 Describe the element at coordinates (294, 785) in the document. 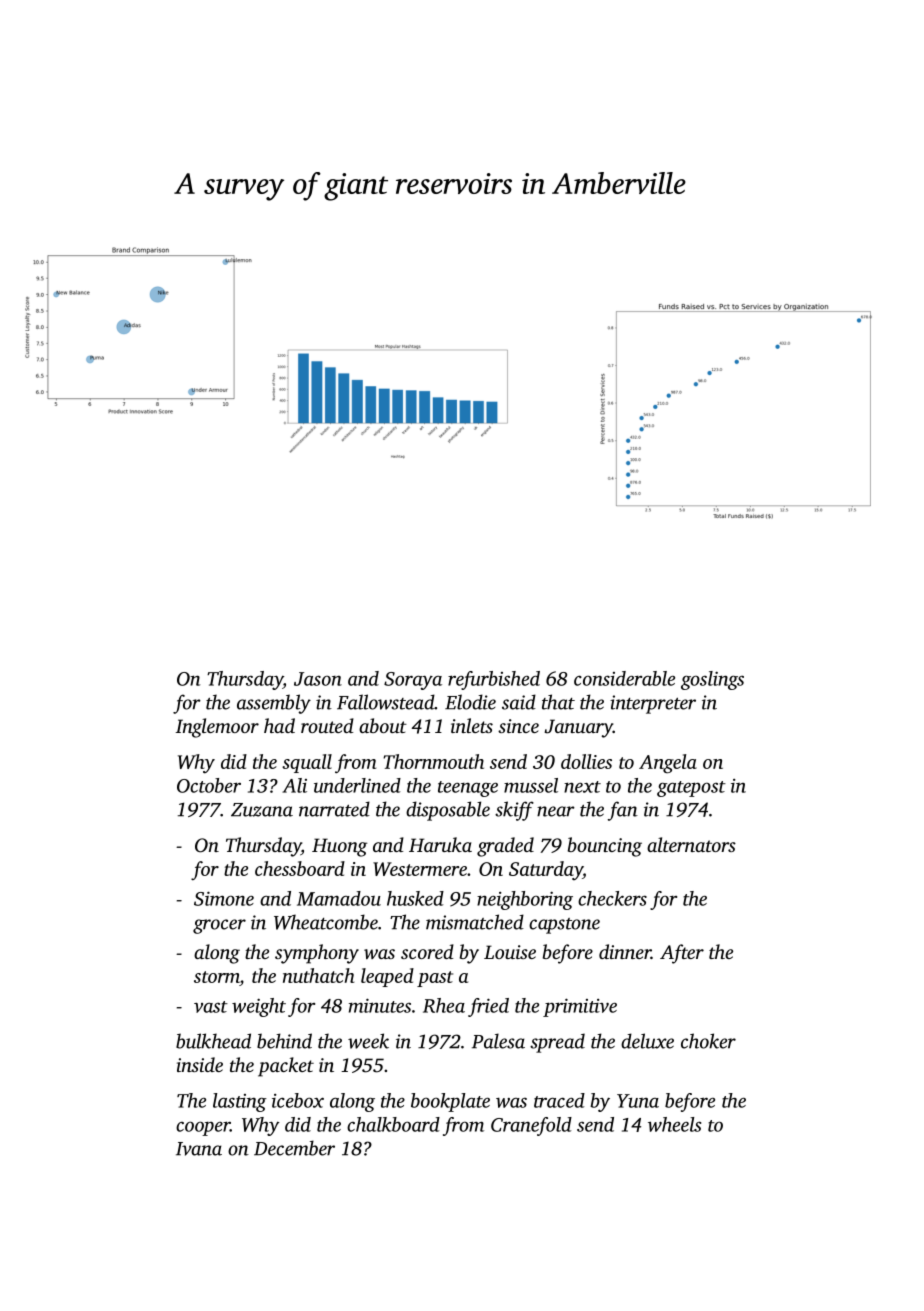

I see `Ali` at that location.
